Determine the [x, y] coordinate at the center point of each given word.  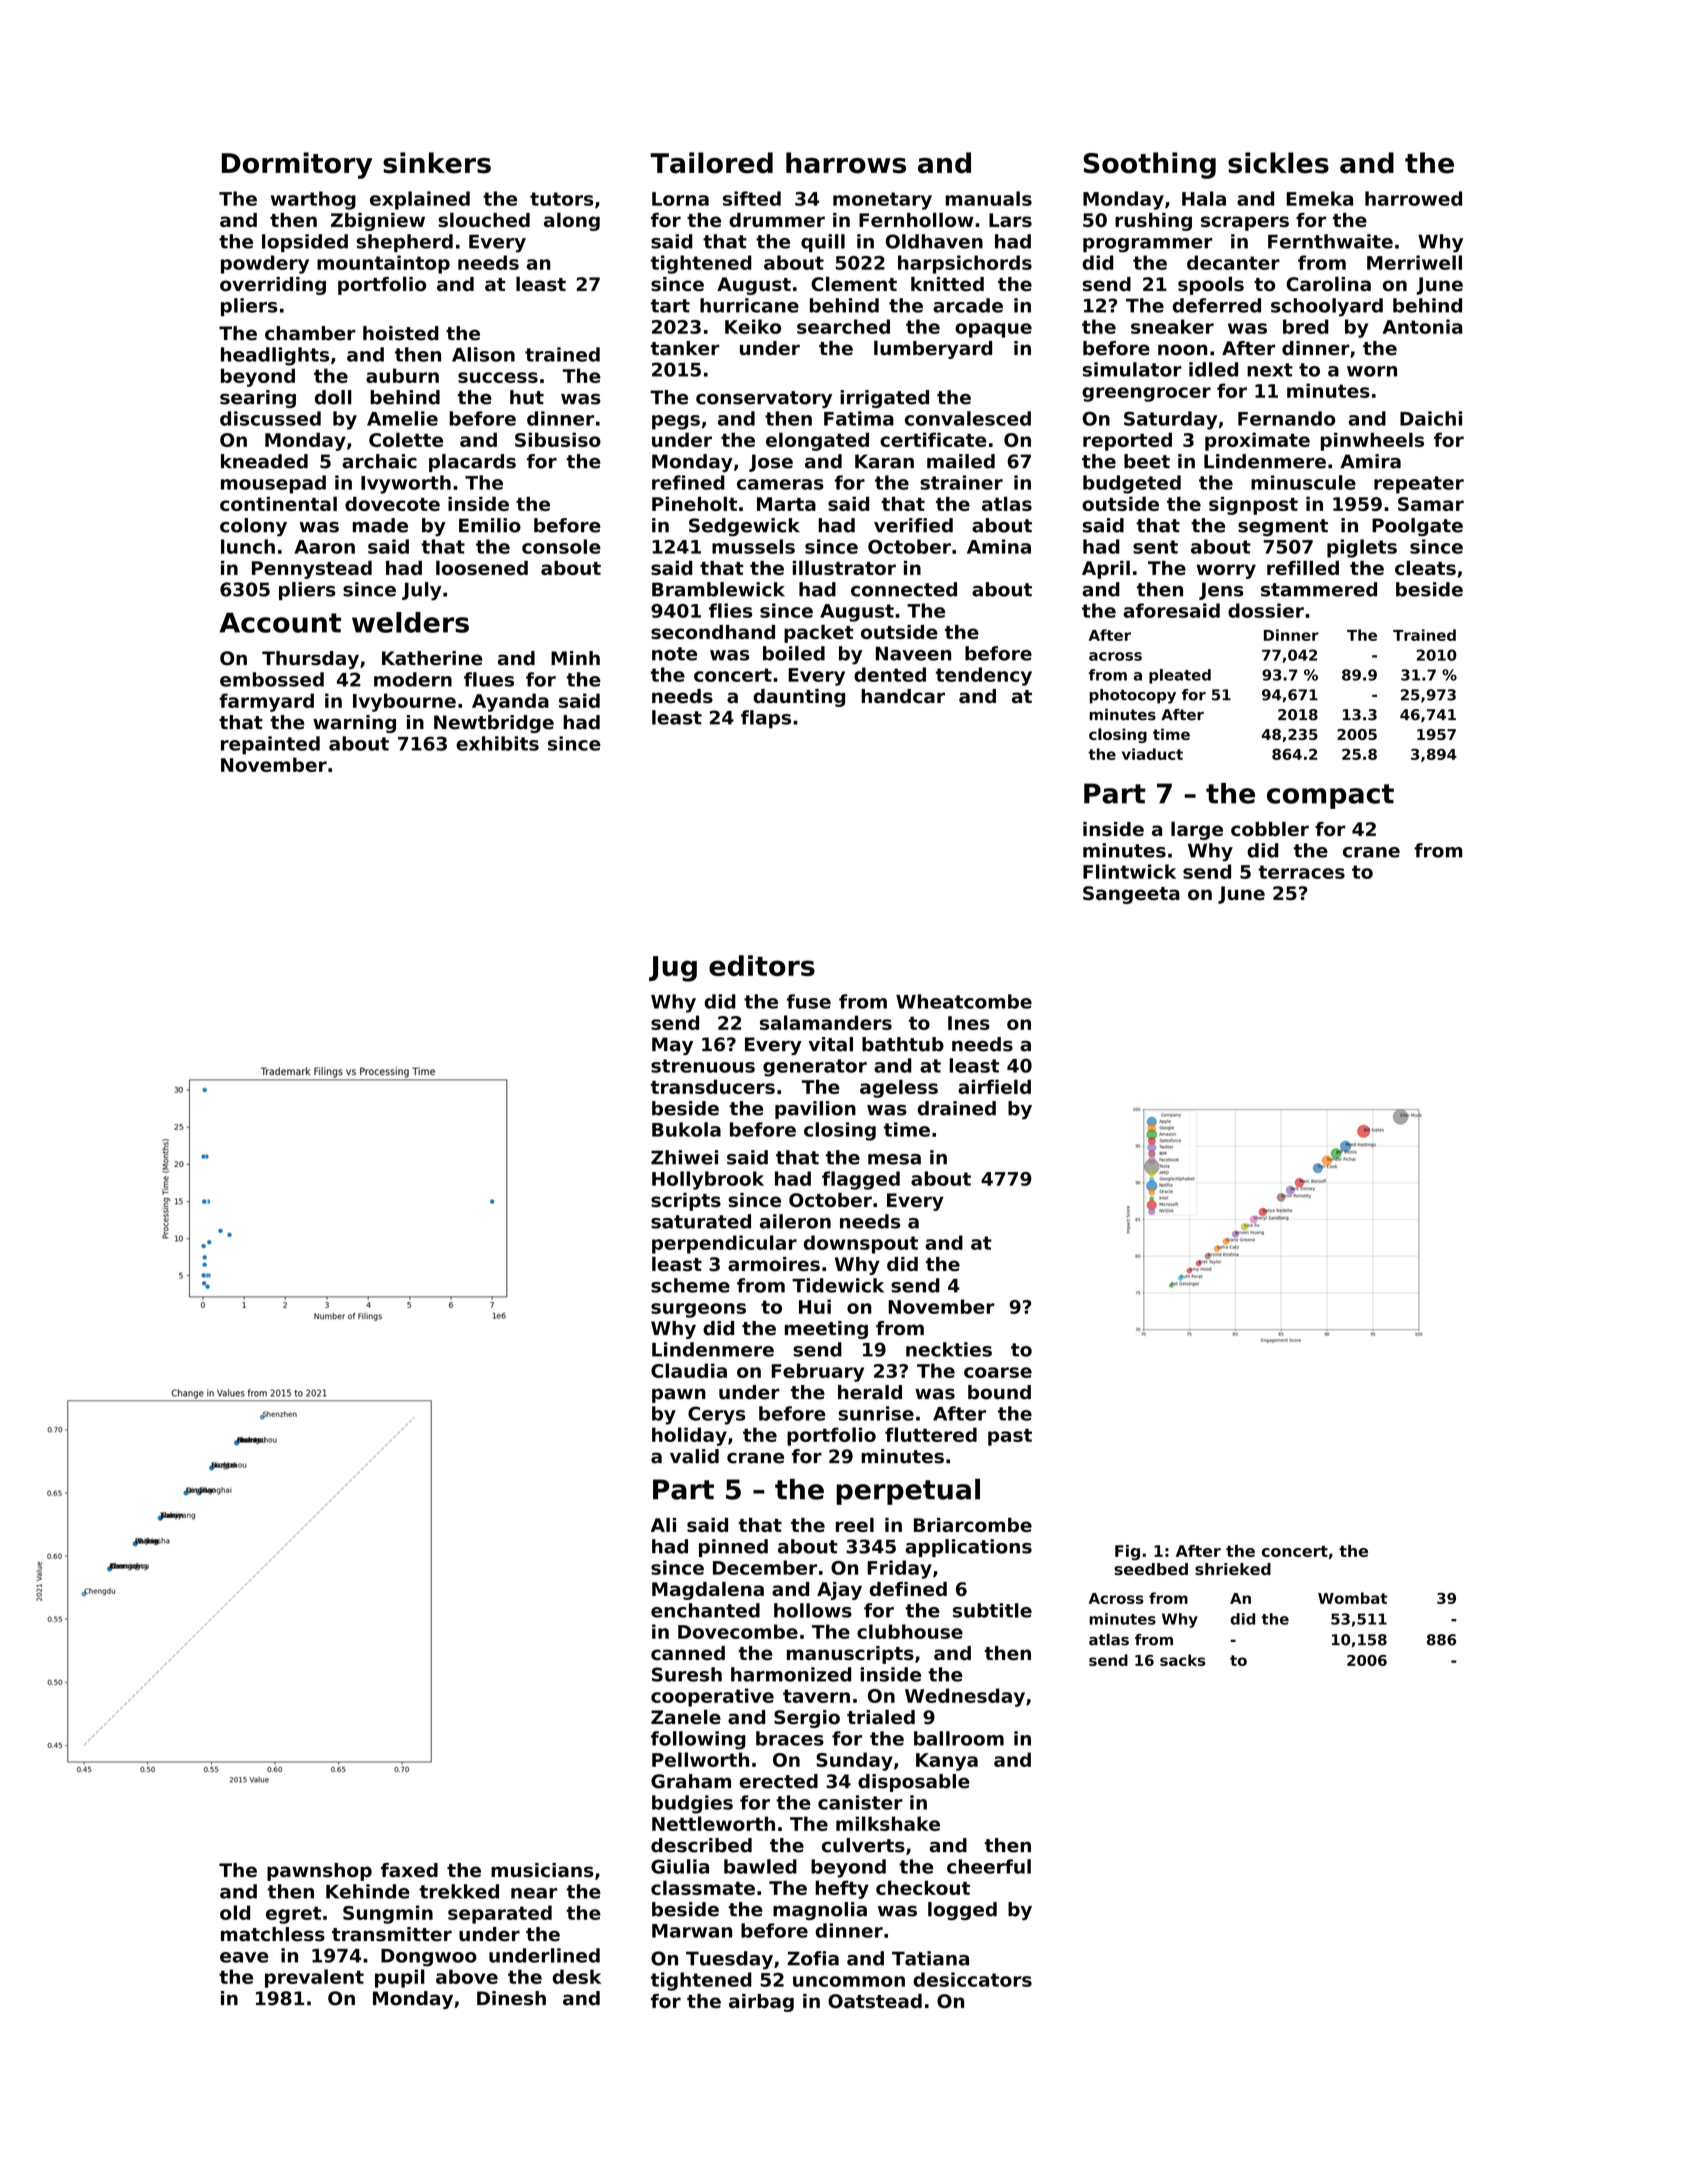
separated [500, 1914]
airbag [761, 2003]
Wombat [1352, 1598]
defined [908, 1589]
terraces [1301, 872]
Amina [999, 546]
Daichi [1431, 418]
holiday [689, 1436]
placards [472, 463]
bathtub [903, 1044]
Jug [673, 969]
